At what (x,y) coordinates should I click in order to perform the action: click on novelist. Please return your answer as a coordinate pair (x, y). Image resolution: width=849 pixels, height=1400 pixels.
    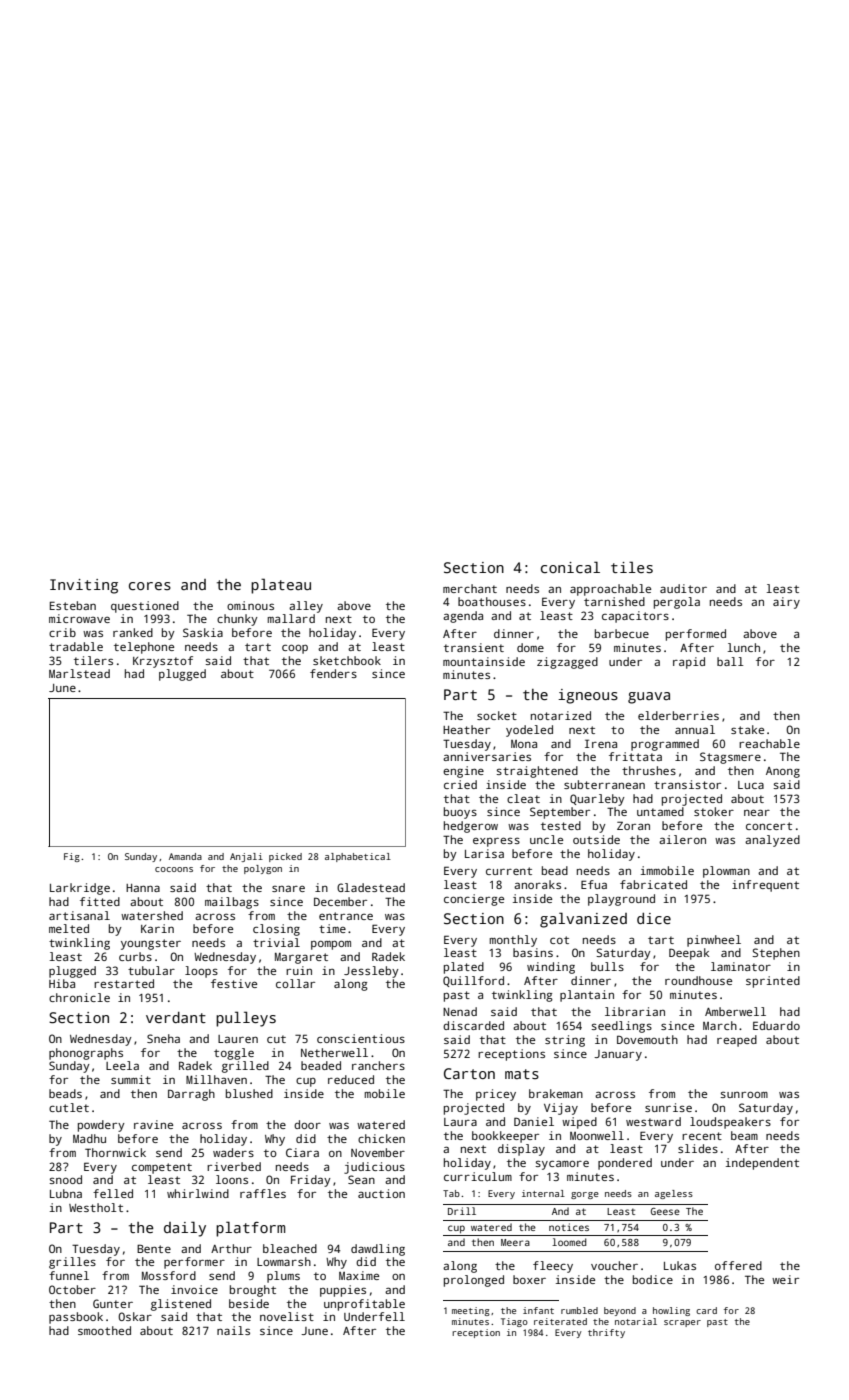
    Looking at the image, I should click on (287, 1316).
